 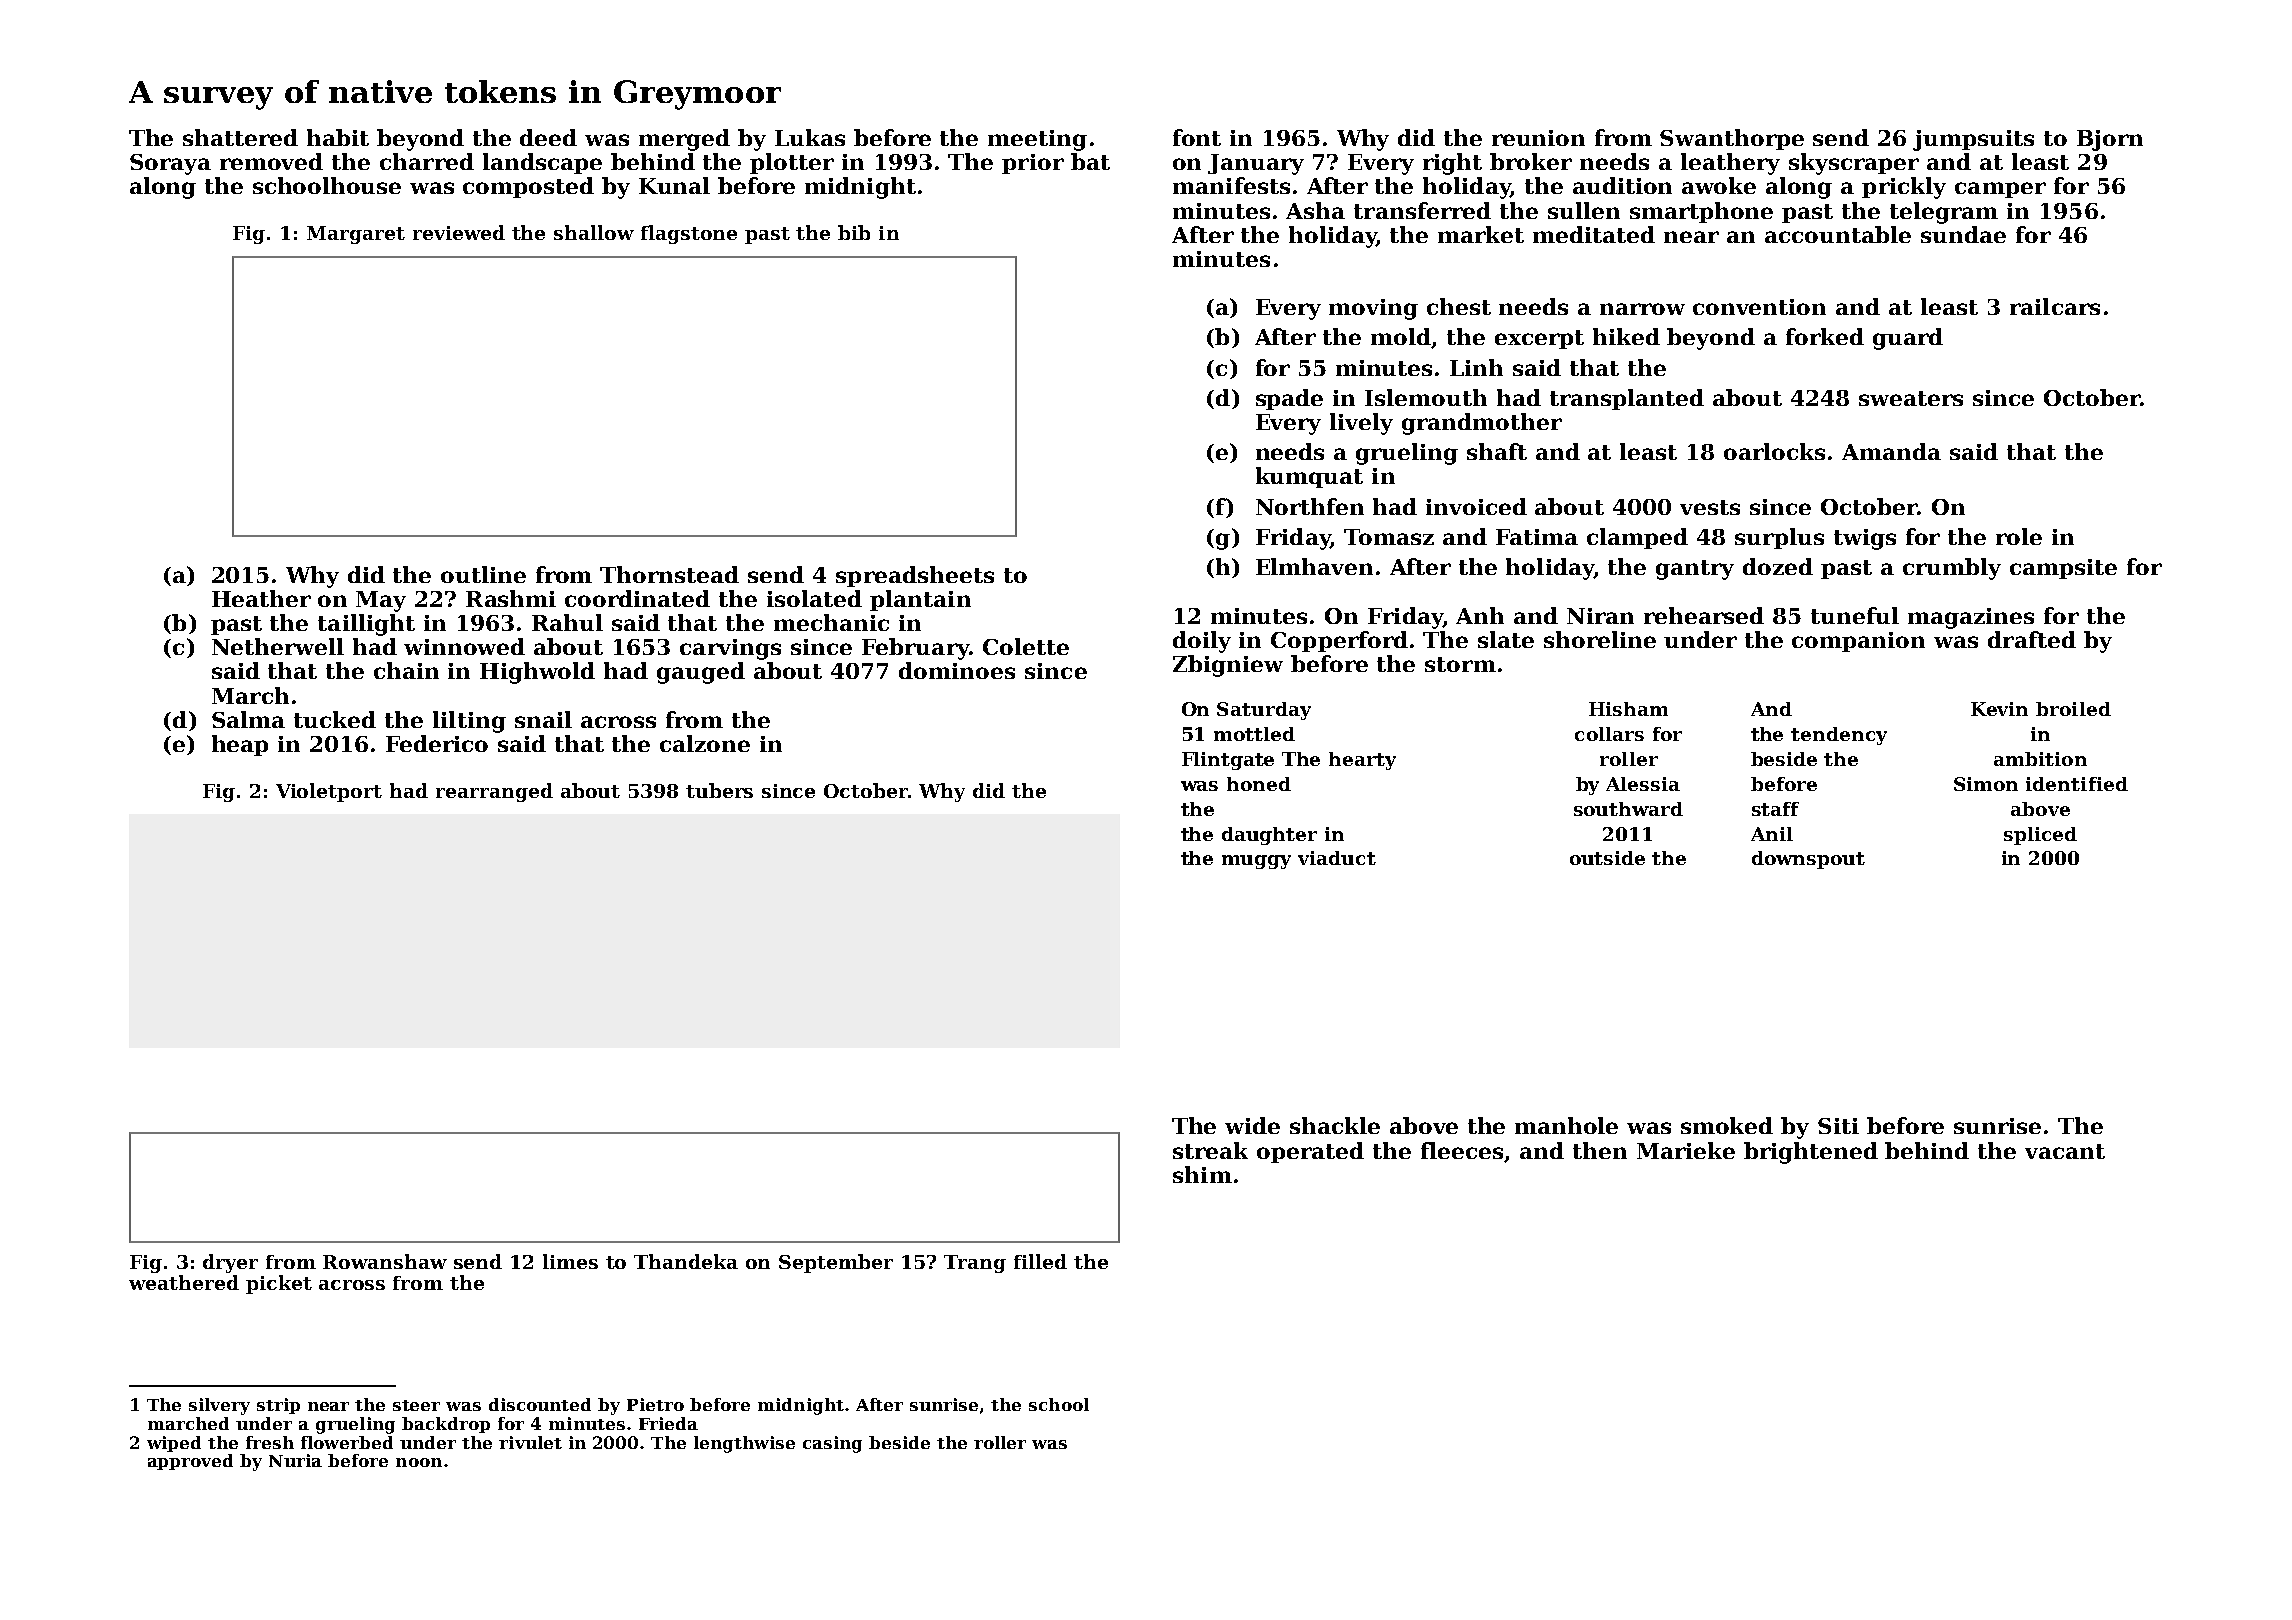 I want to click on hearty, so click(x=1362, y=761).
